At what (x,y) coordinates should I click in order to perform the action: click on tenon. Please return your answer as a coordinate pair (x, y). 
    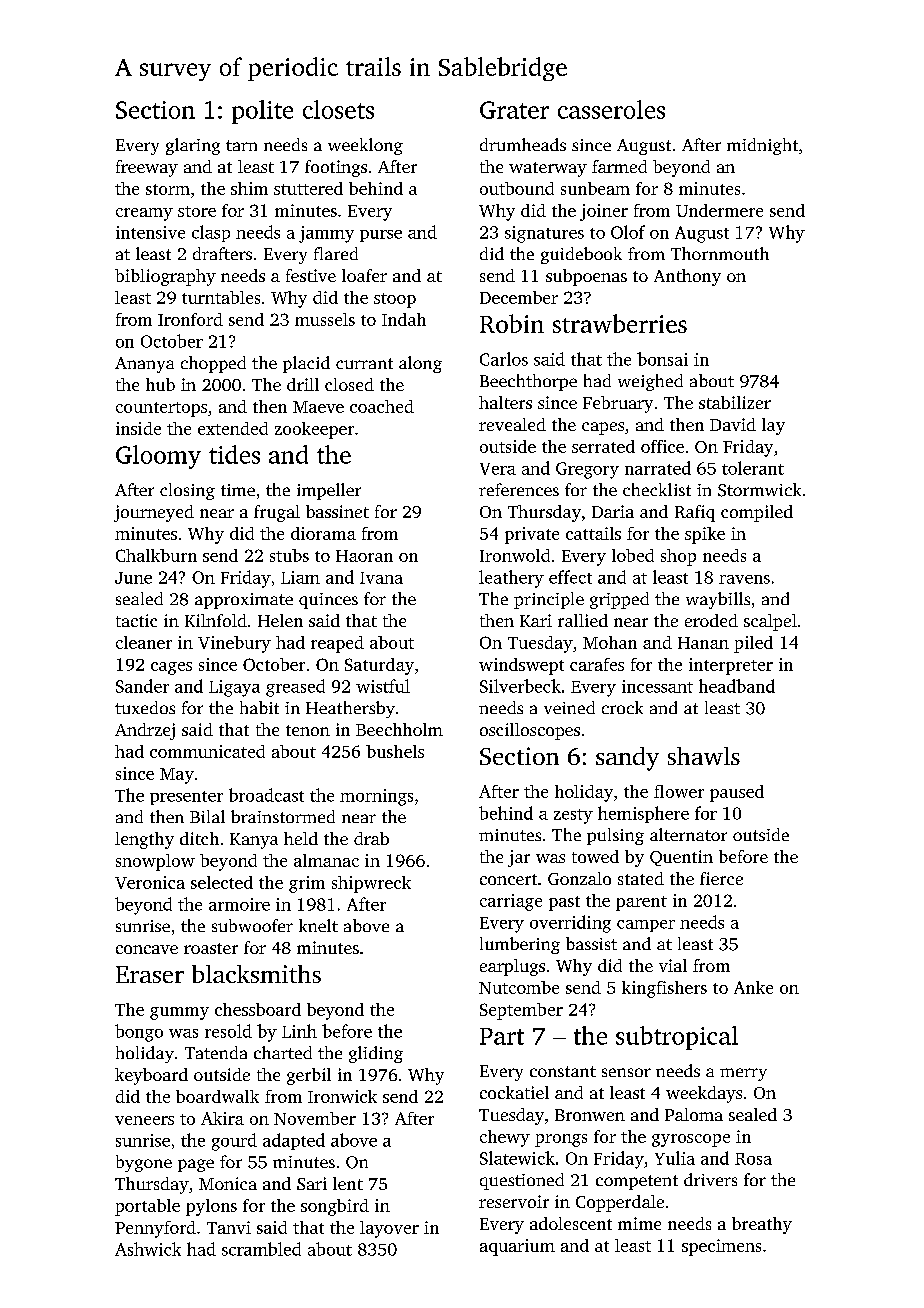
    Looking at the image, I should click on (308, 730).
